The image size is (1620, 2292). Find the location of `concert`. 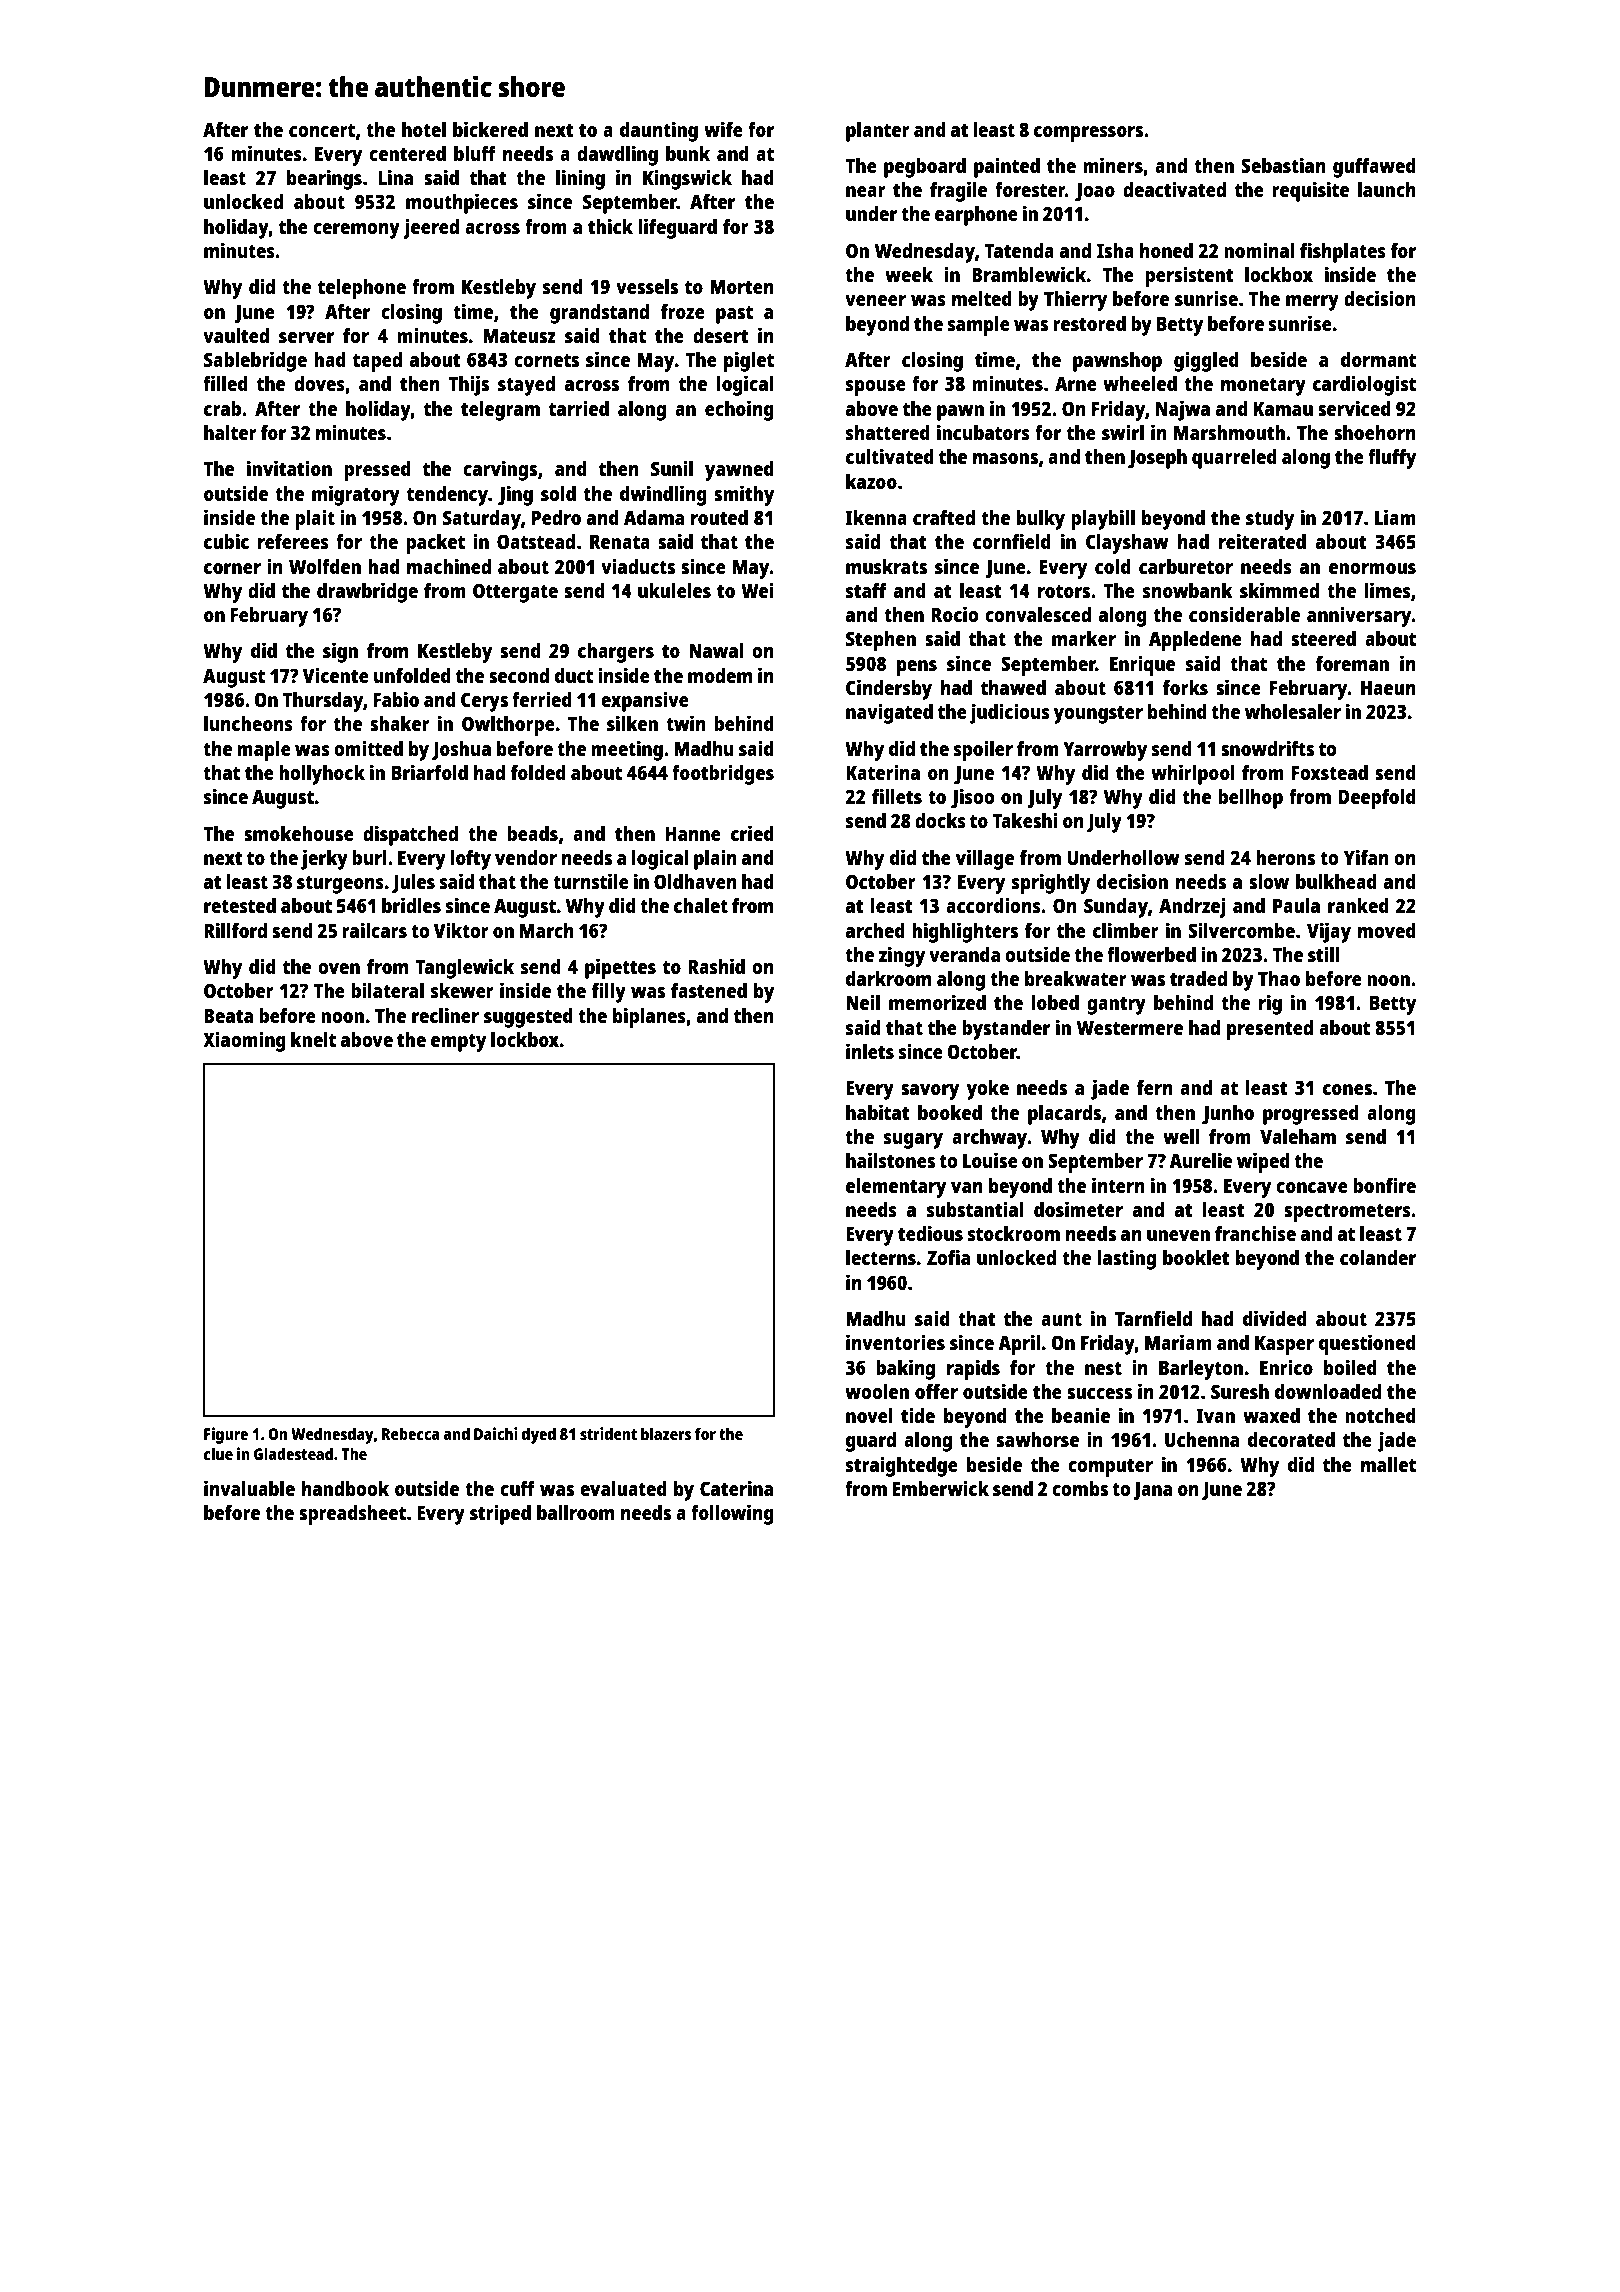

concert is located at coordinates (322, 130).
